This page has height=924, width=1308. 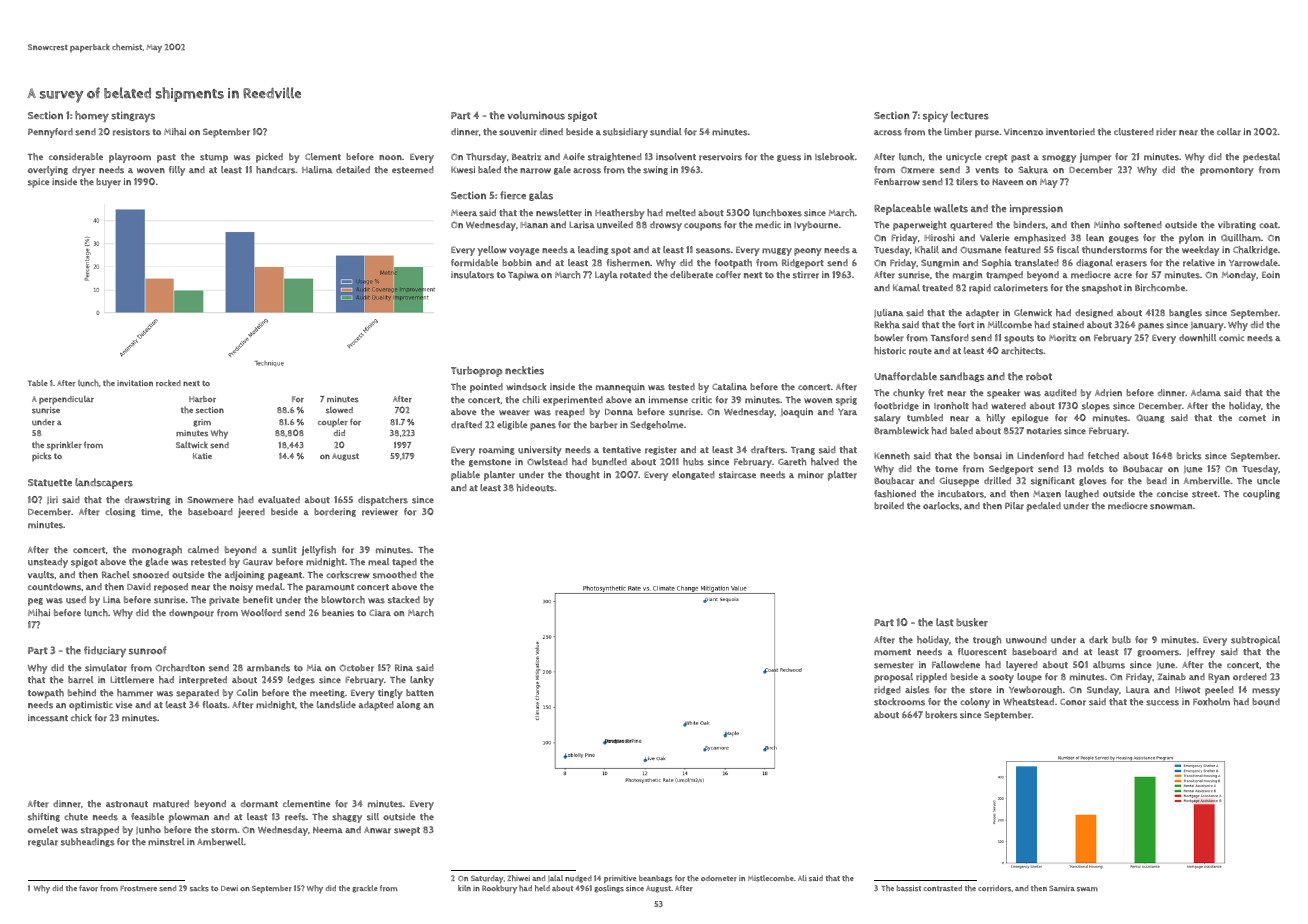 What do you see at coordinates (82, 693) in the page?
I see `behind` at bounding box center [82, 693].
